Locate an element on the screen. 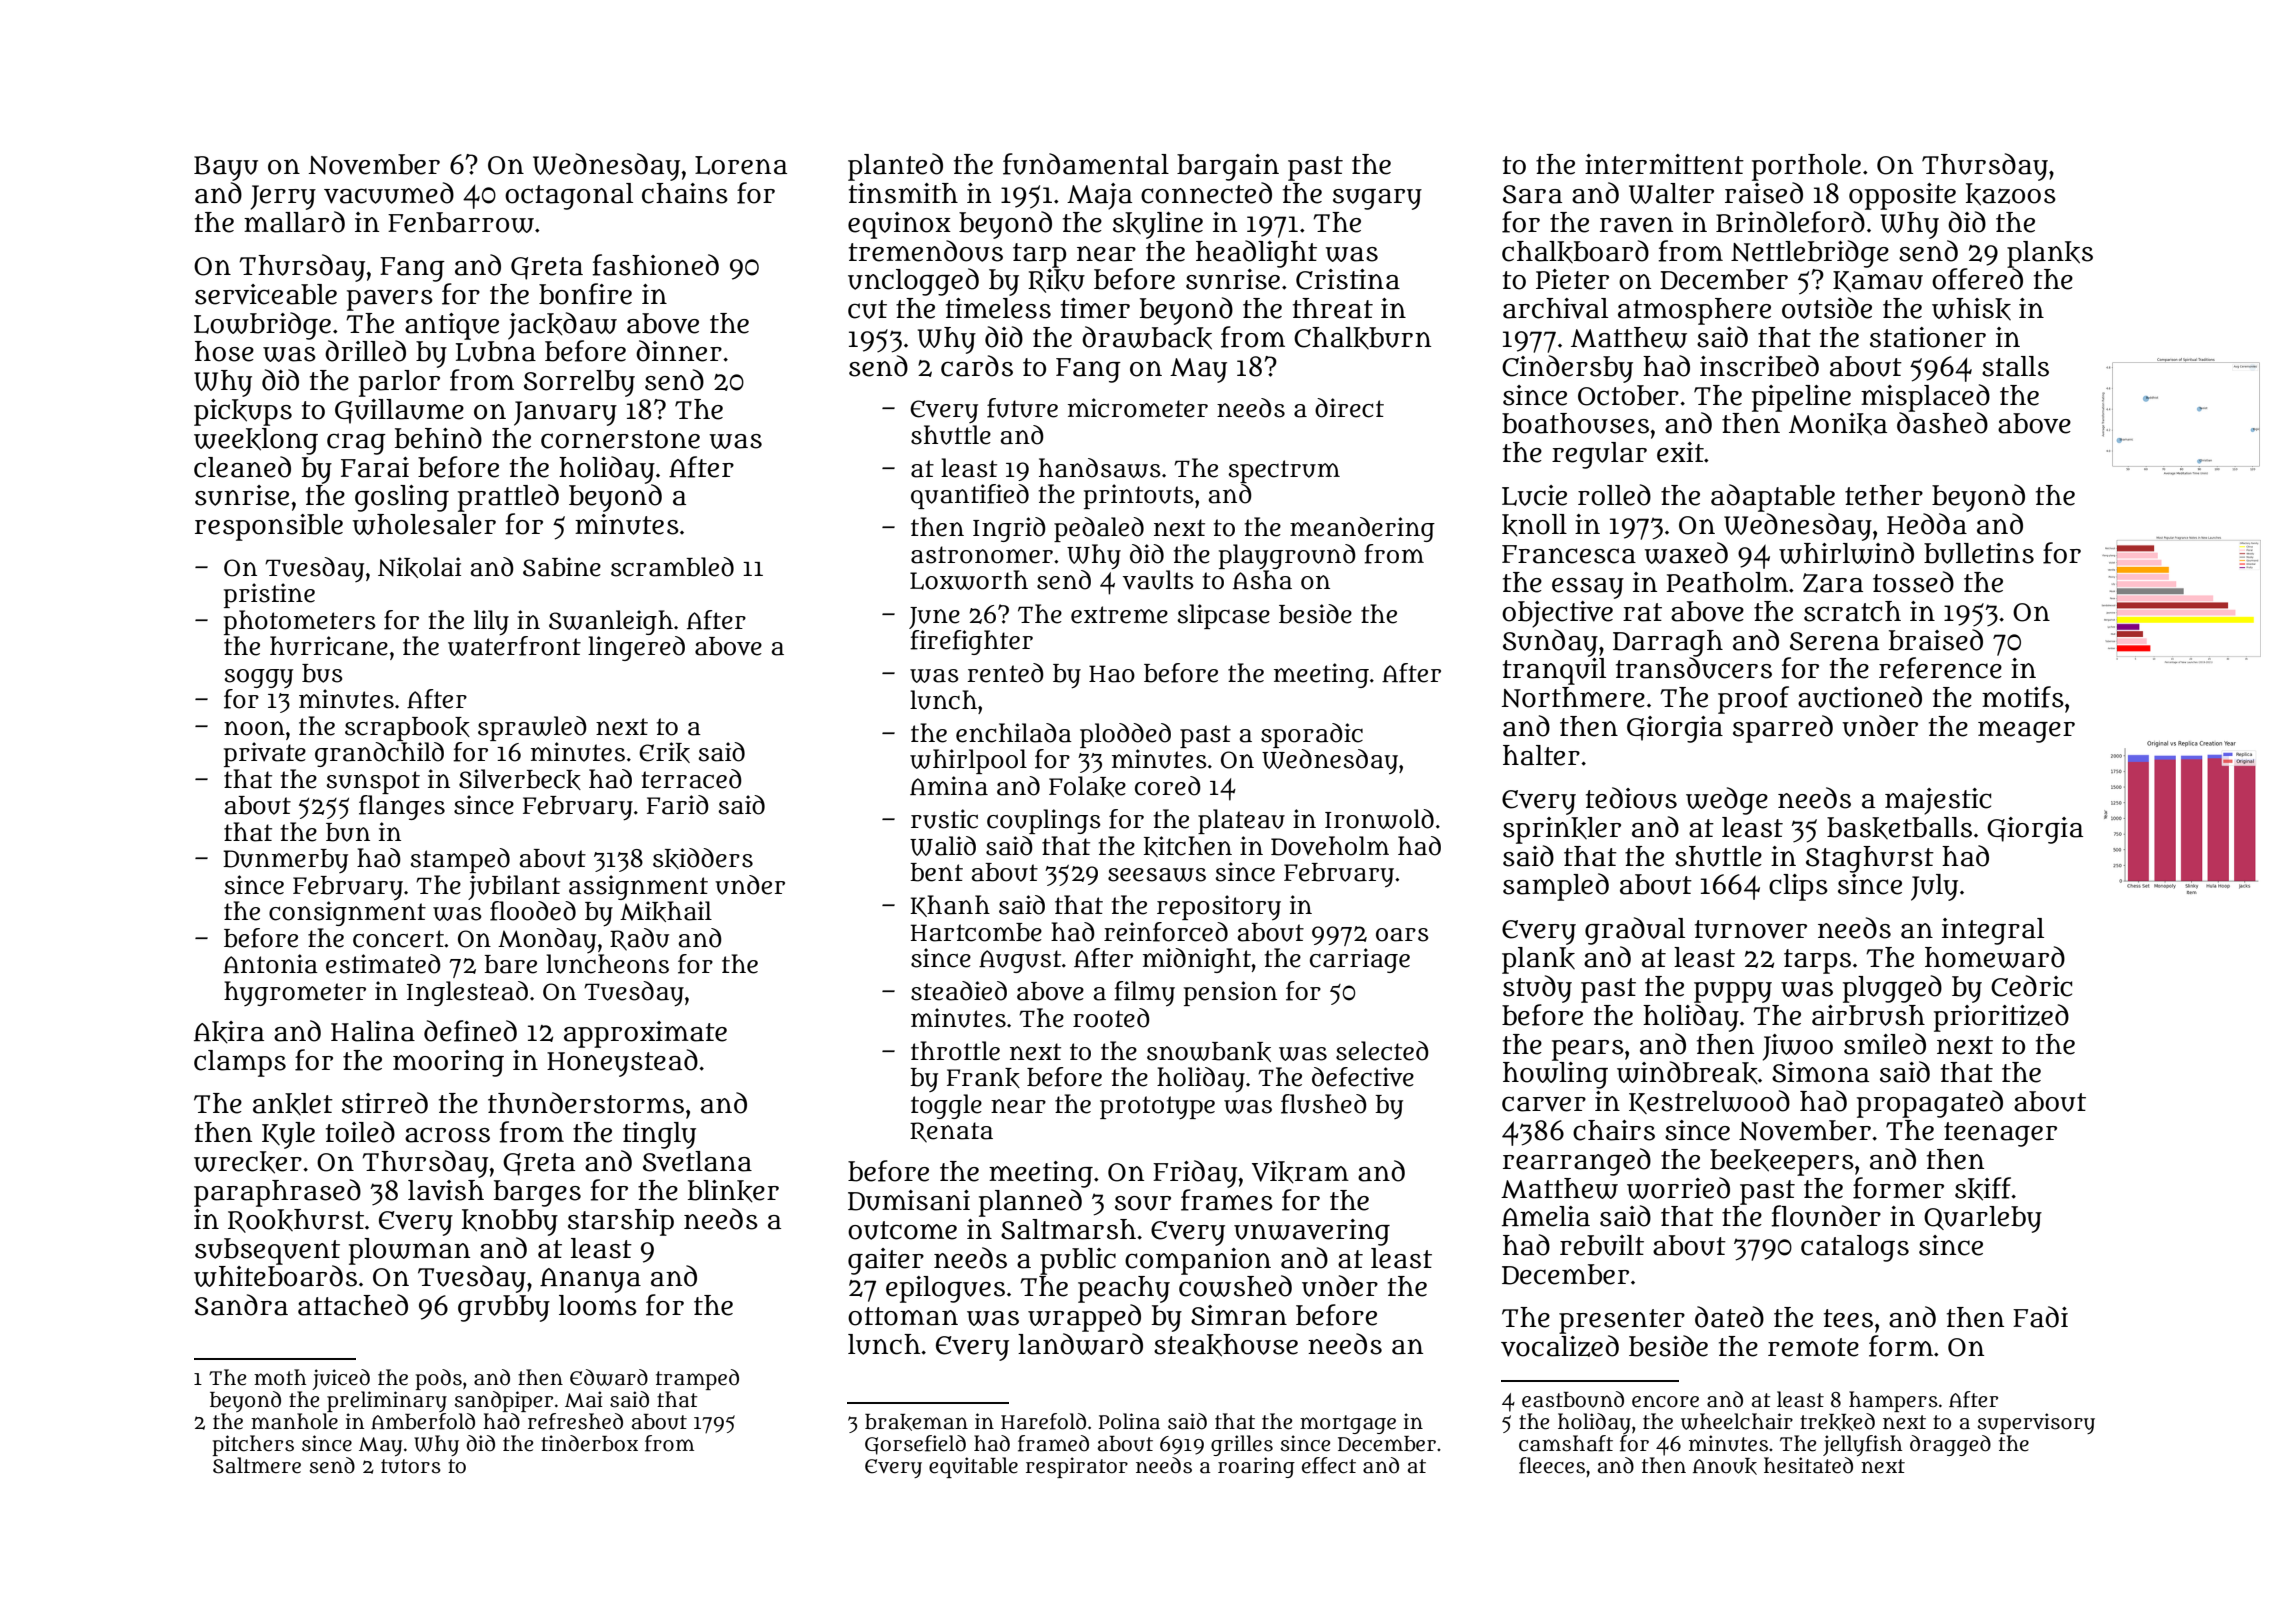 Image resolution: width=2292 pixels, height=1620 pixels. intermittent is located at coordinates (1664, 164).
